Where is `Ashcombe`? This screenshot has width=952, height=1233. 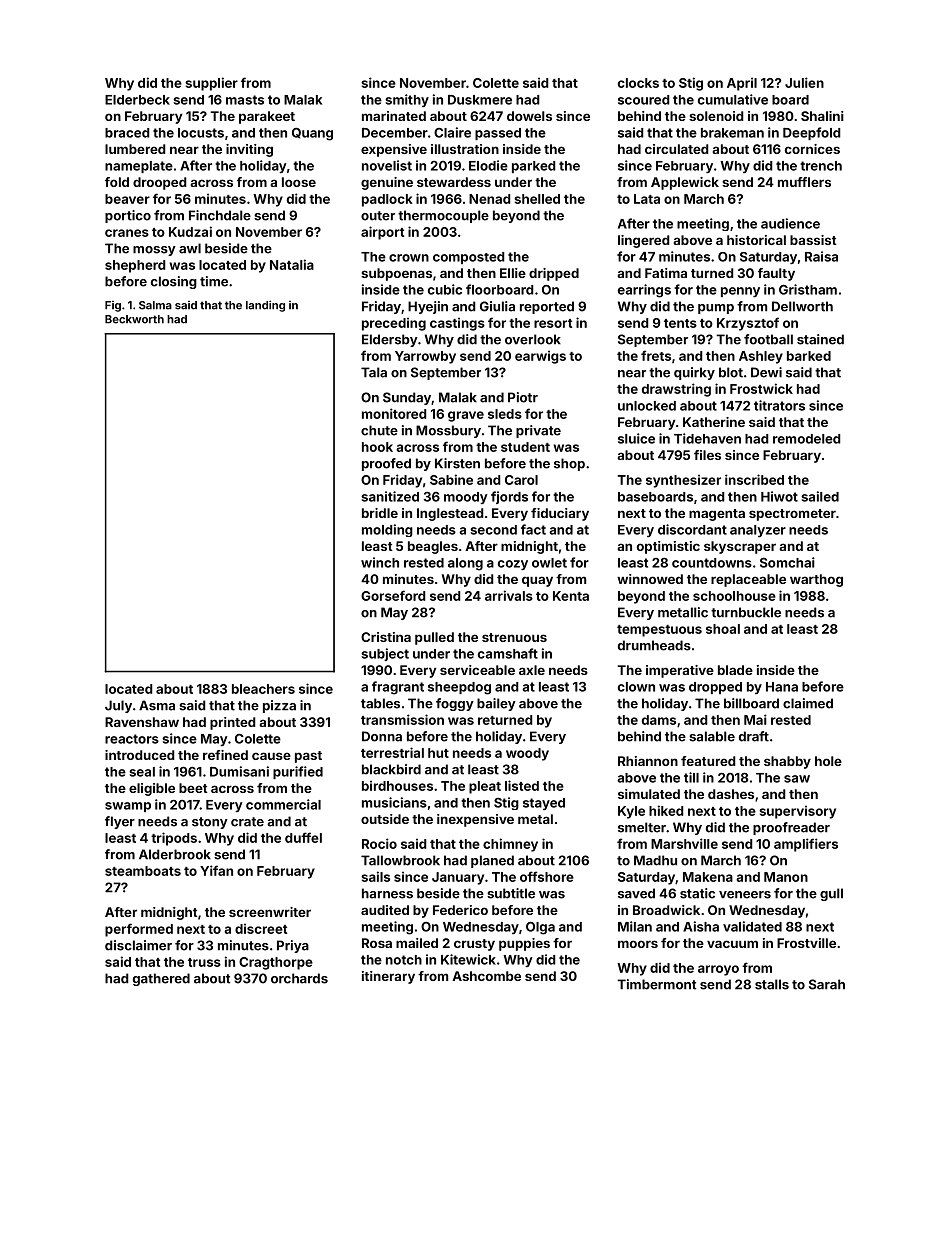
Ashcombe is located at coordinates (486, 976).
